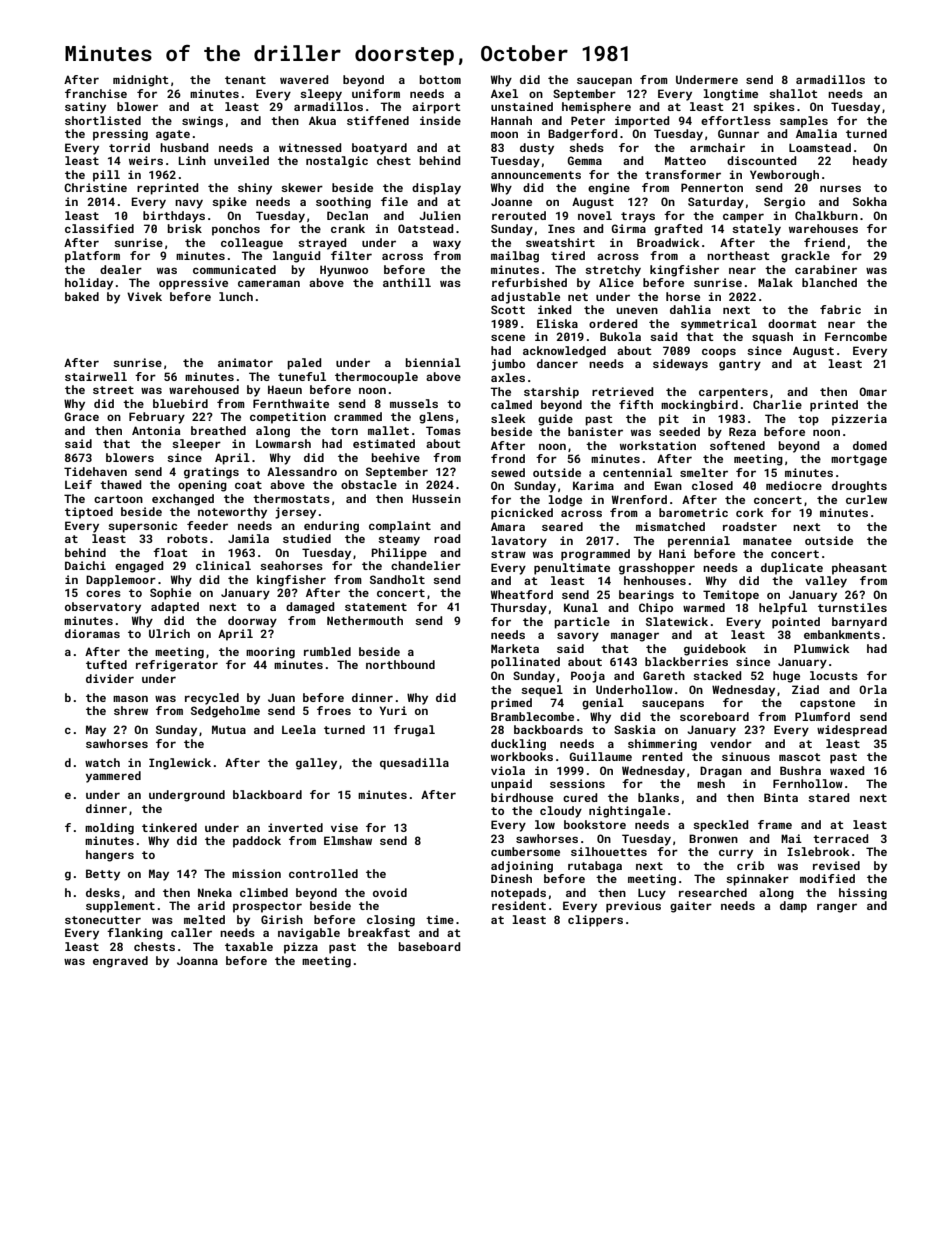 The height and width of the screenshot is (1233, 952). What do you see at coordinates (859, 569) in the screenshot?
I see `pheasant` at bounding box center [859, 569].
